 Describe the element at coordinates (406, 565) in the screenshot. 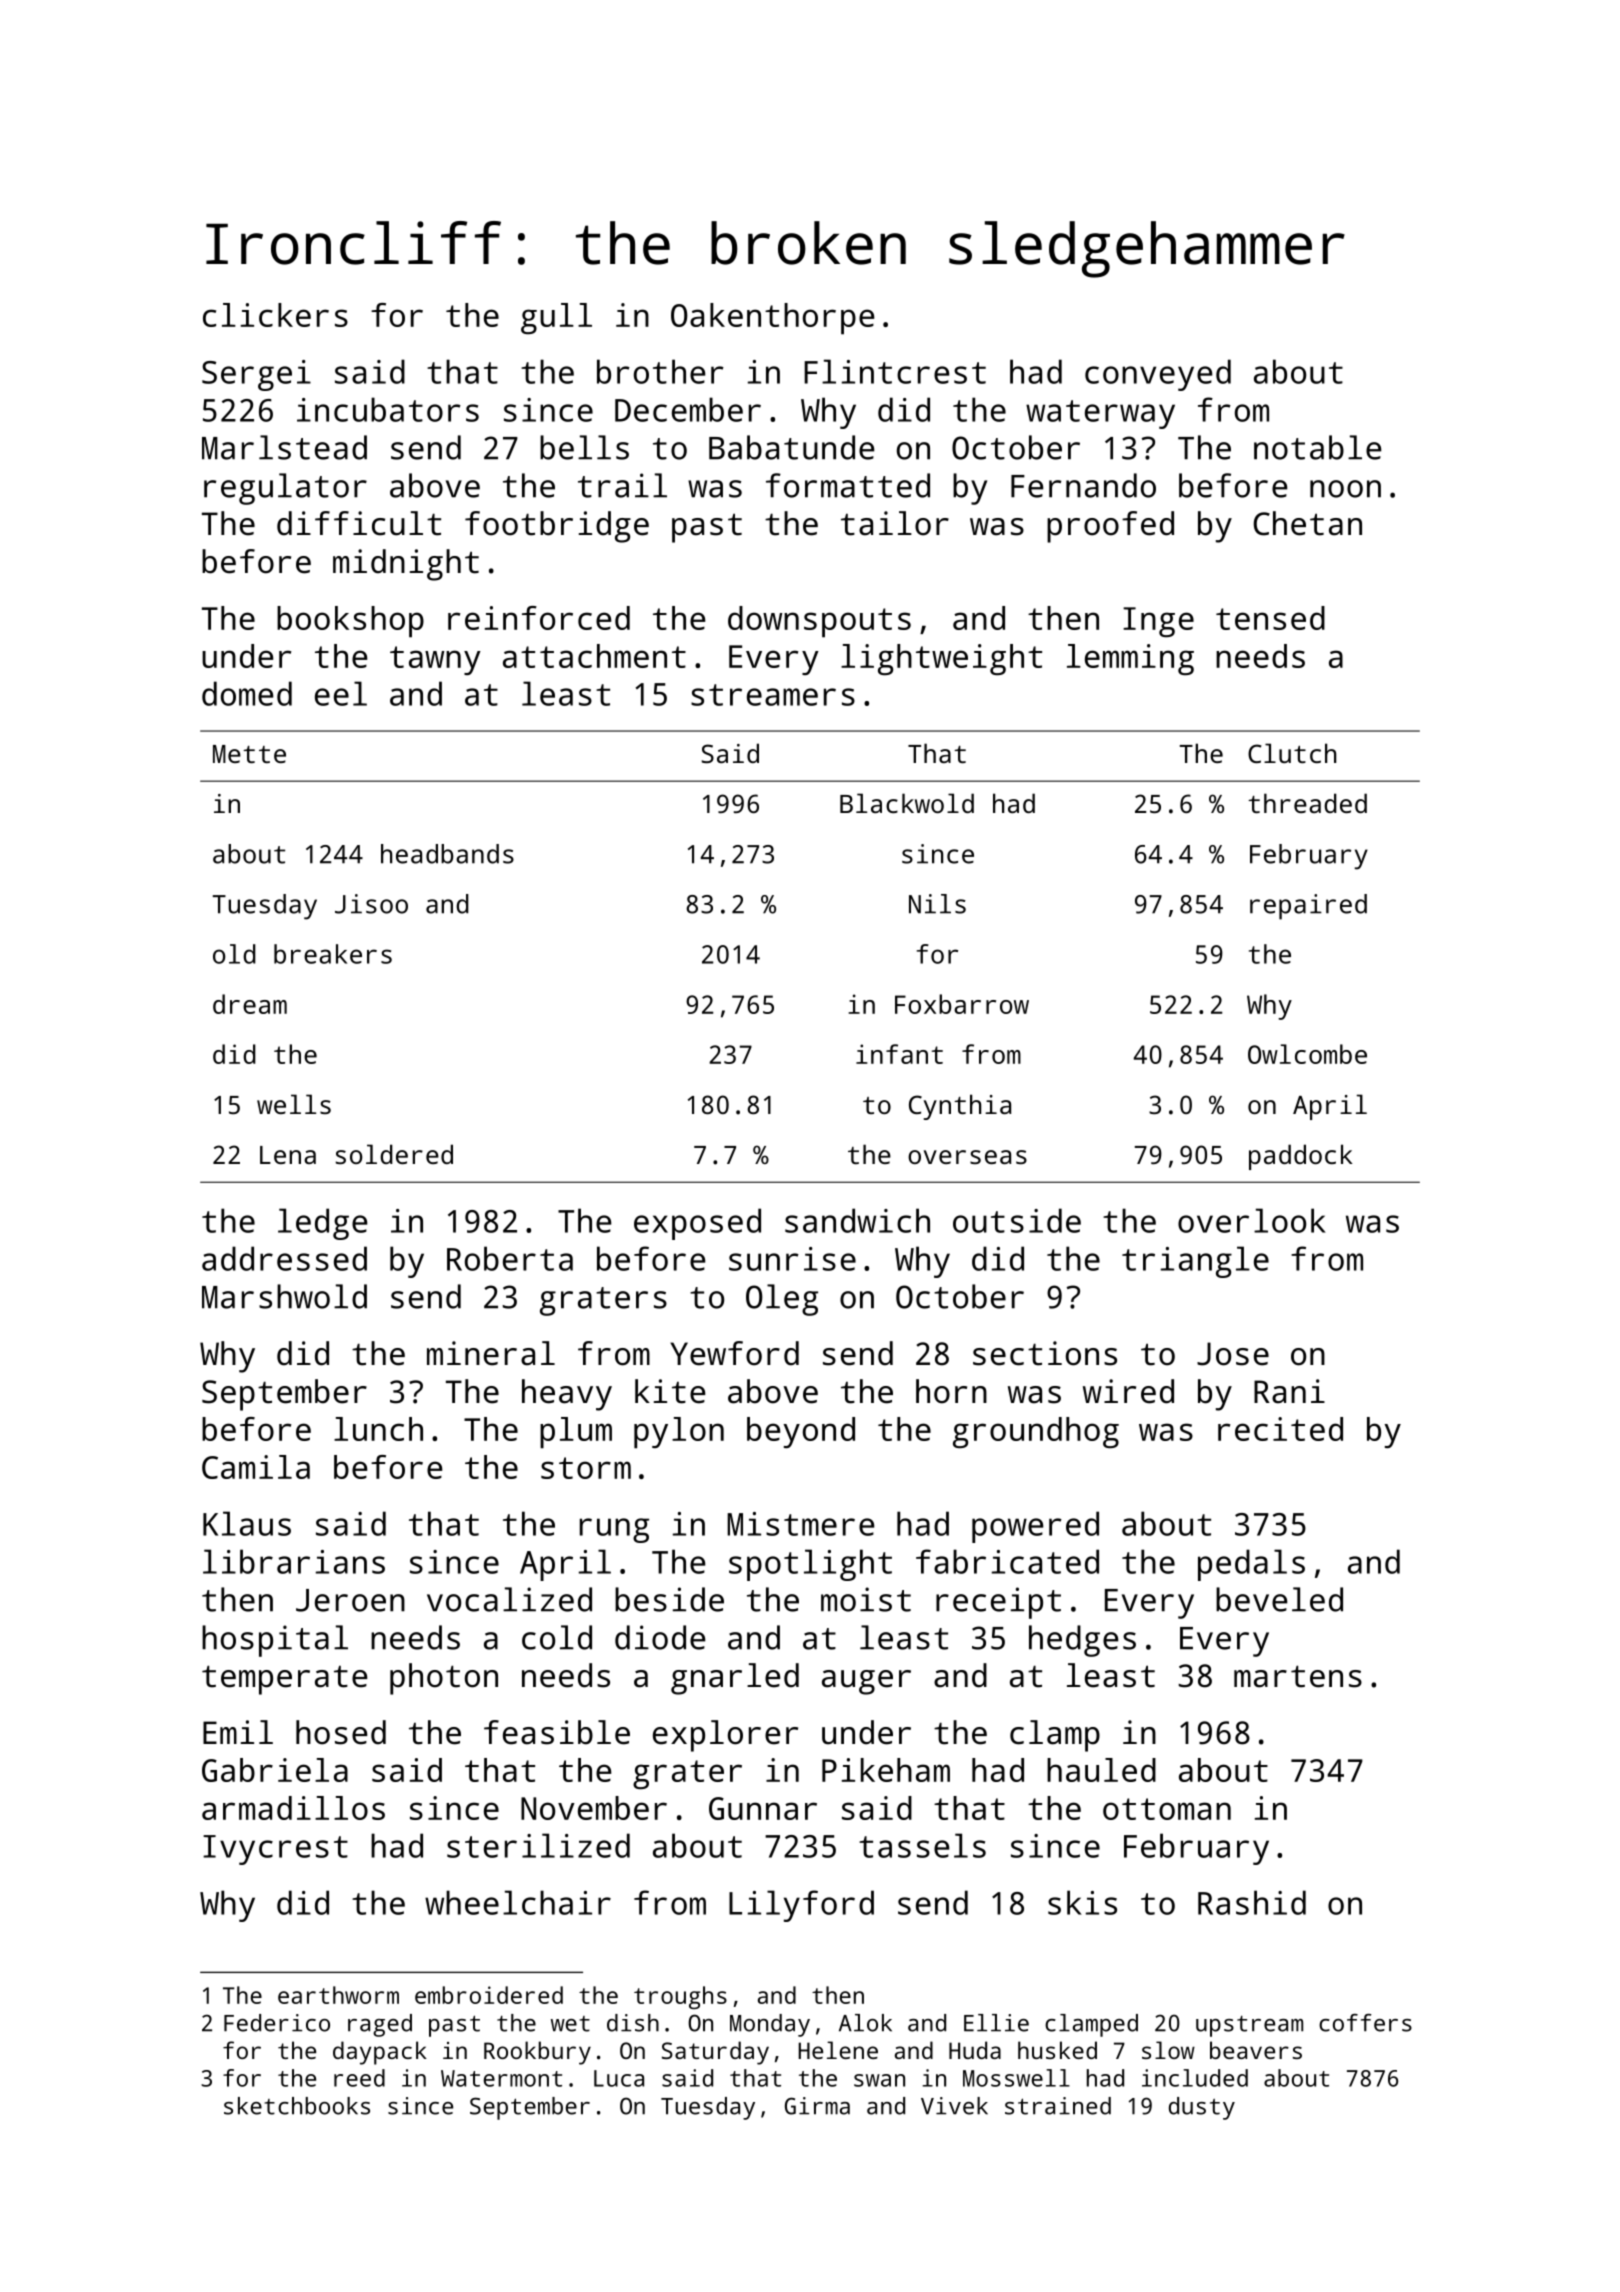

I see `midnight` at that location.
